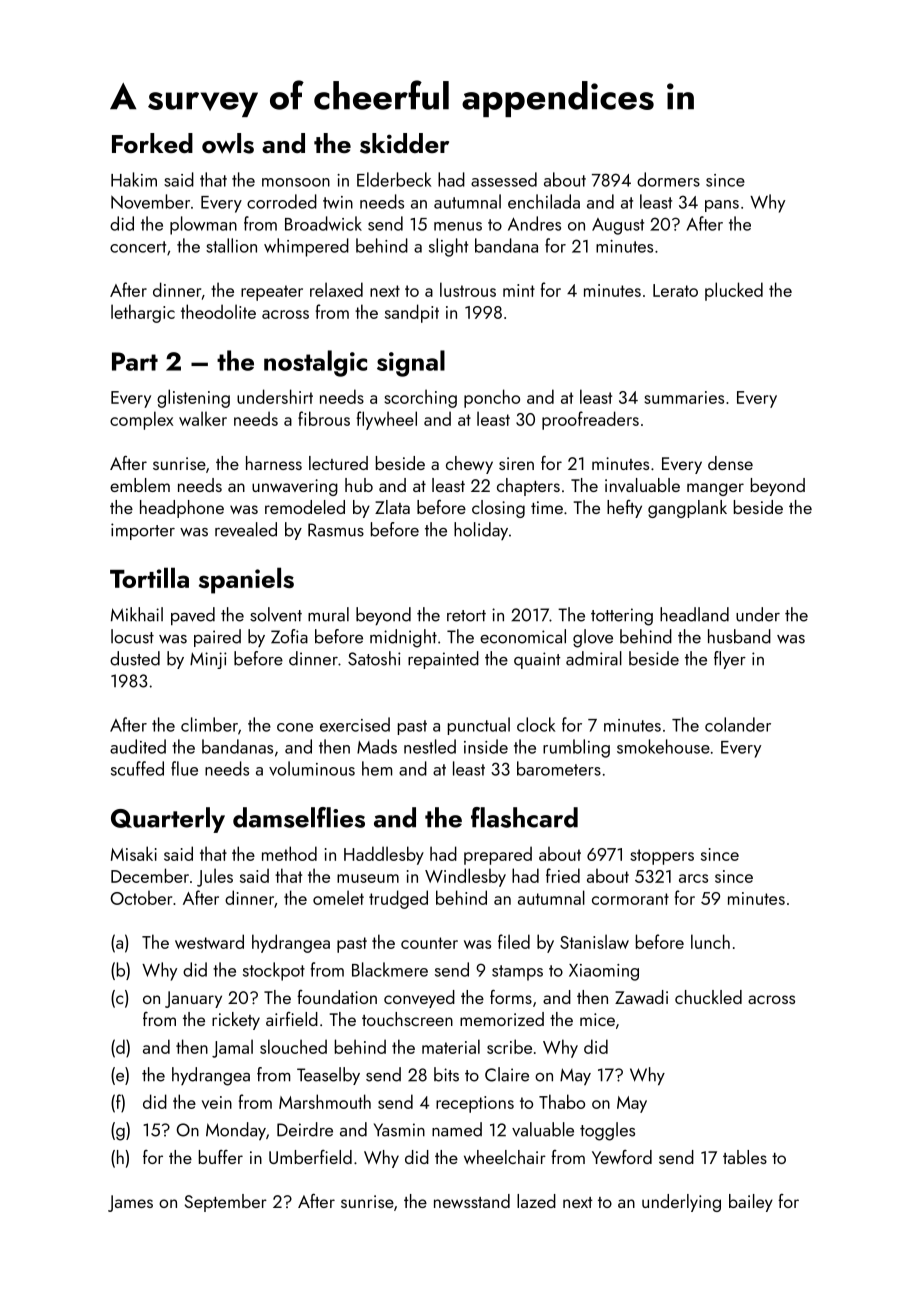 This page has width=924, height=1314. I want to click on smokehouse, so click(663, 746).
